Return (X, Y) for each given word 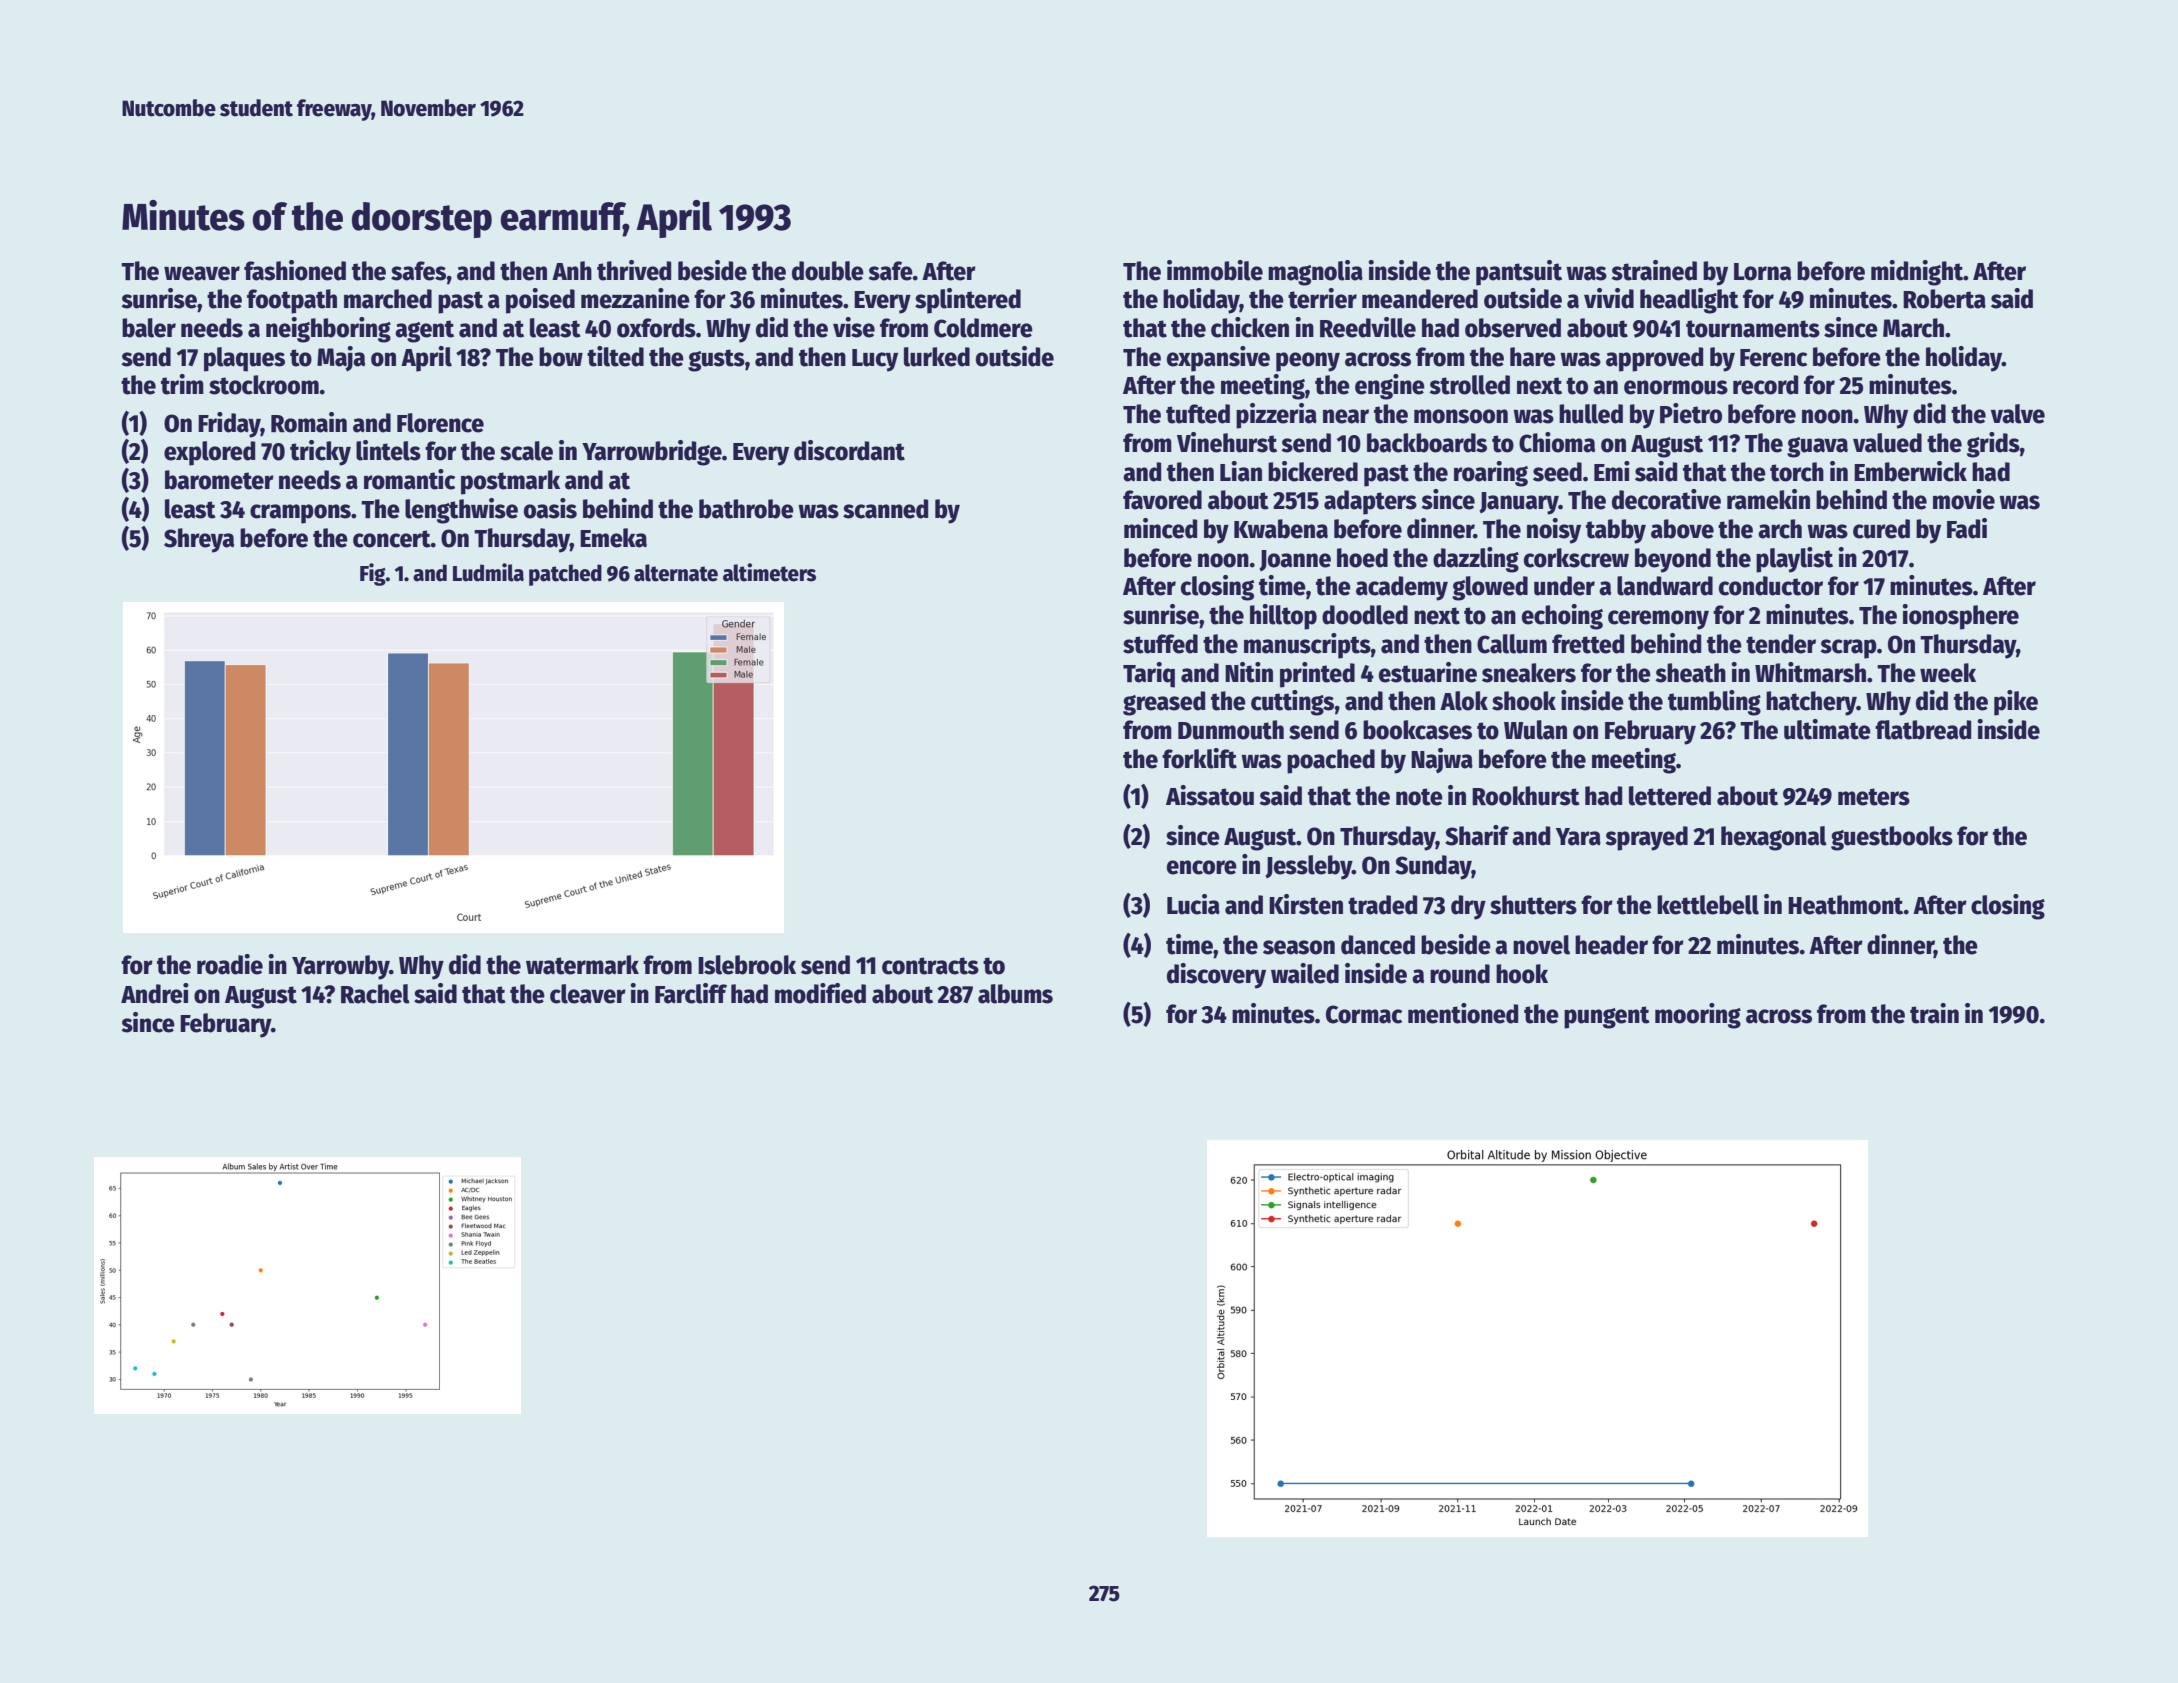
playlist (1794, 560)
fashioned (295, 270)
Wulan (1535, 730)
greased (1164, 703)
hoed (1362, 558)
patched (565, 575)
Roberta (1944, 299)
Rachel (375, 994)
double (828, 271)
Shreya (199, 540)
